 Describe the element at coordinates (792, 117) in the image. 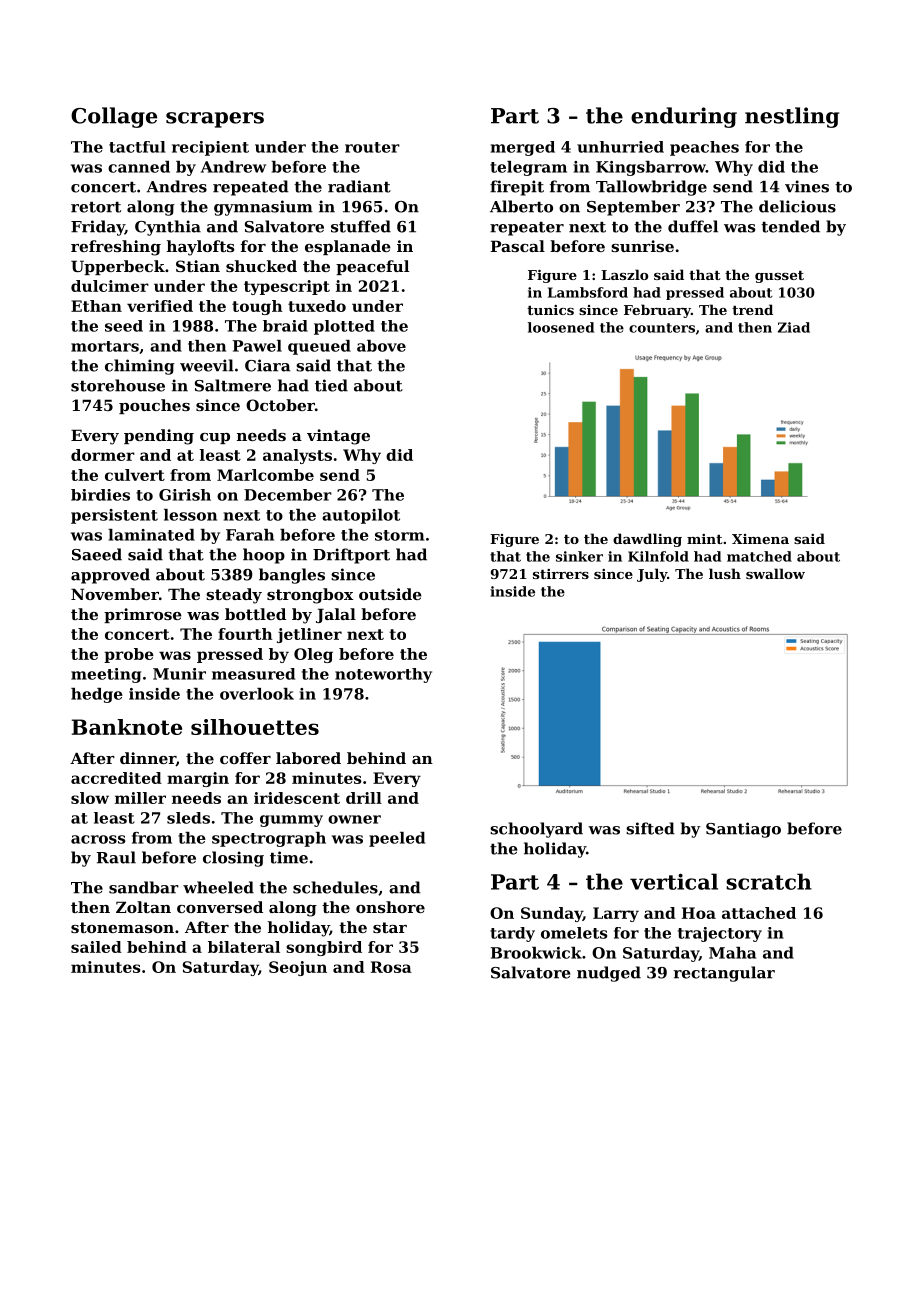

I see `nestling` at that location.
